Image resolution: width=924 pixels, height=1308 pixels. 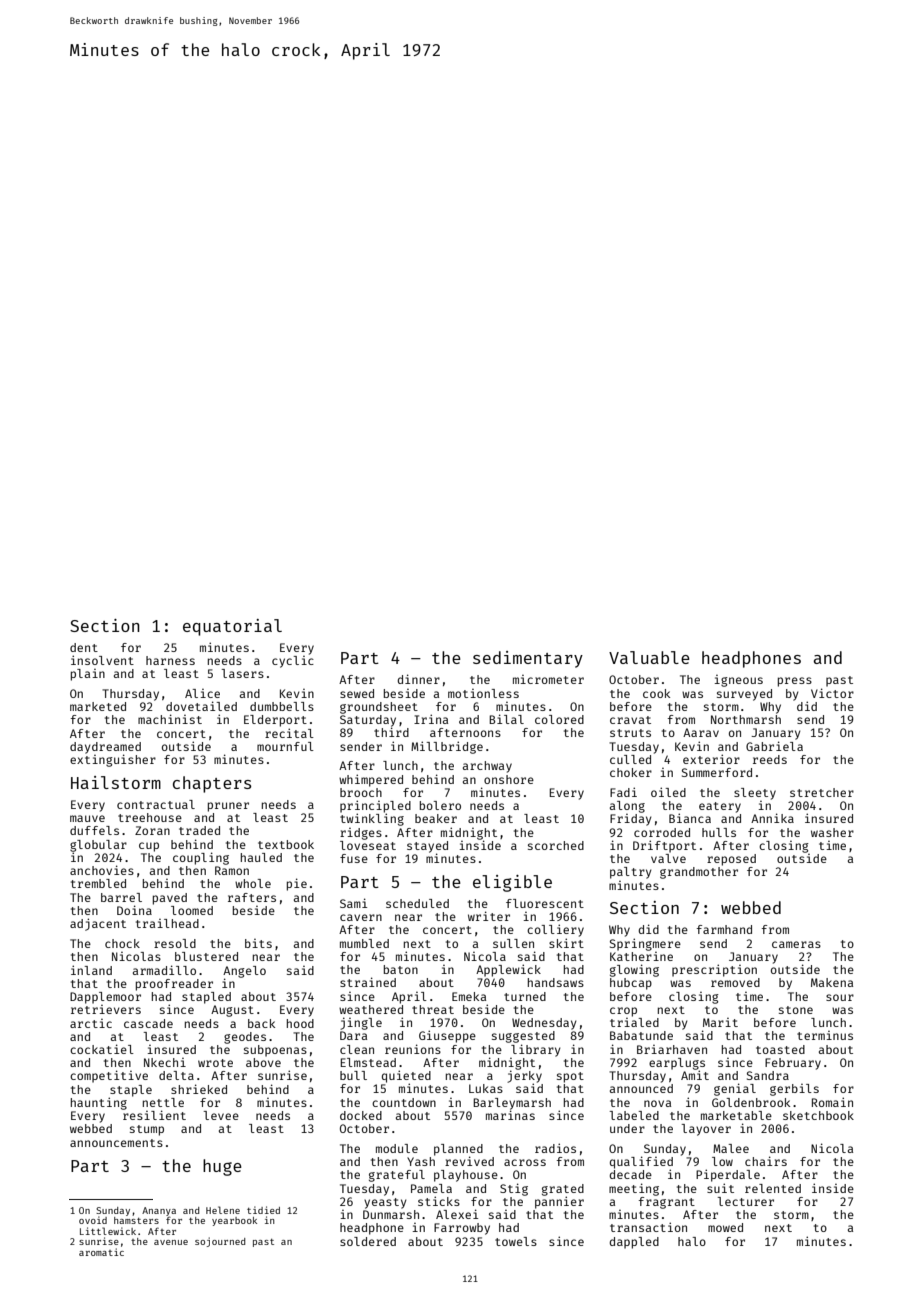 What do you see at coordinates (109, 1076) in the screenshot?
I see `competitive` at bounding box center [109, 1076].
